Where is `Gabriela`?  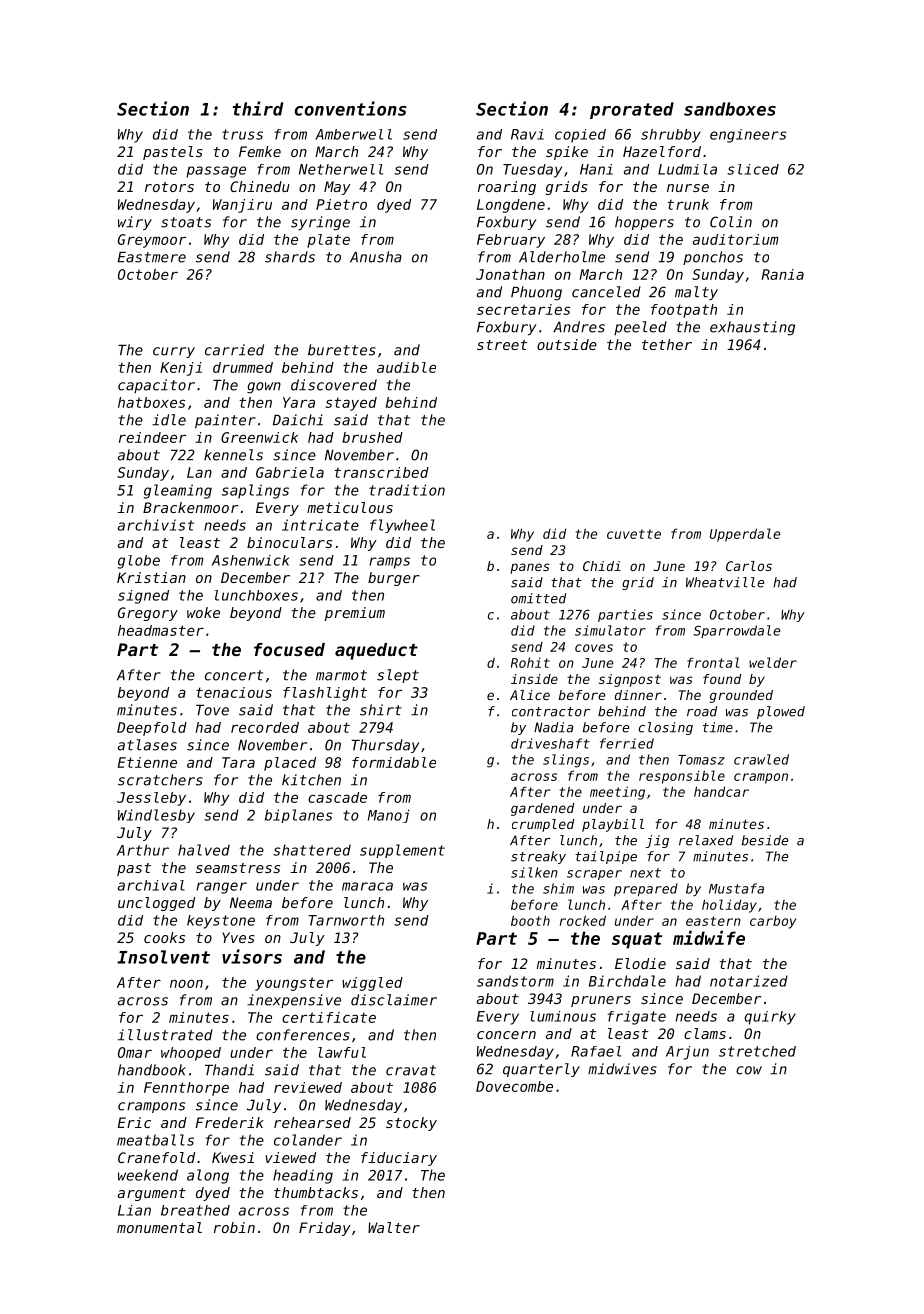
Gabriela is located at coordinates (290, 472).
